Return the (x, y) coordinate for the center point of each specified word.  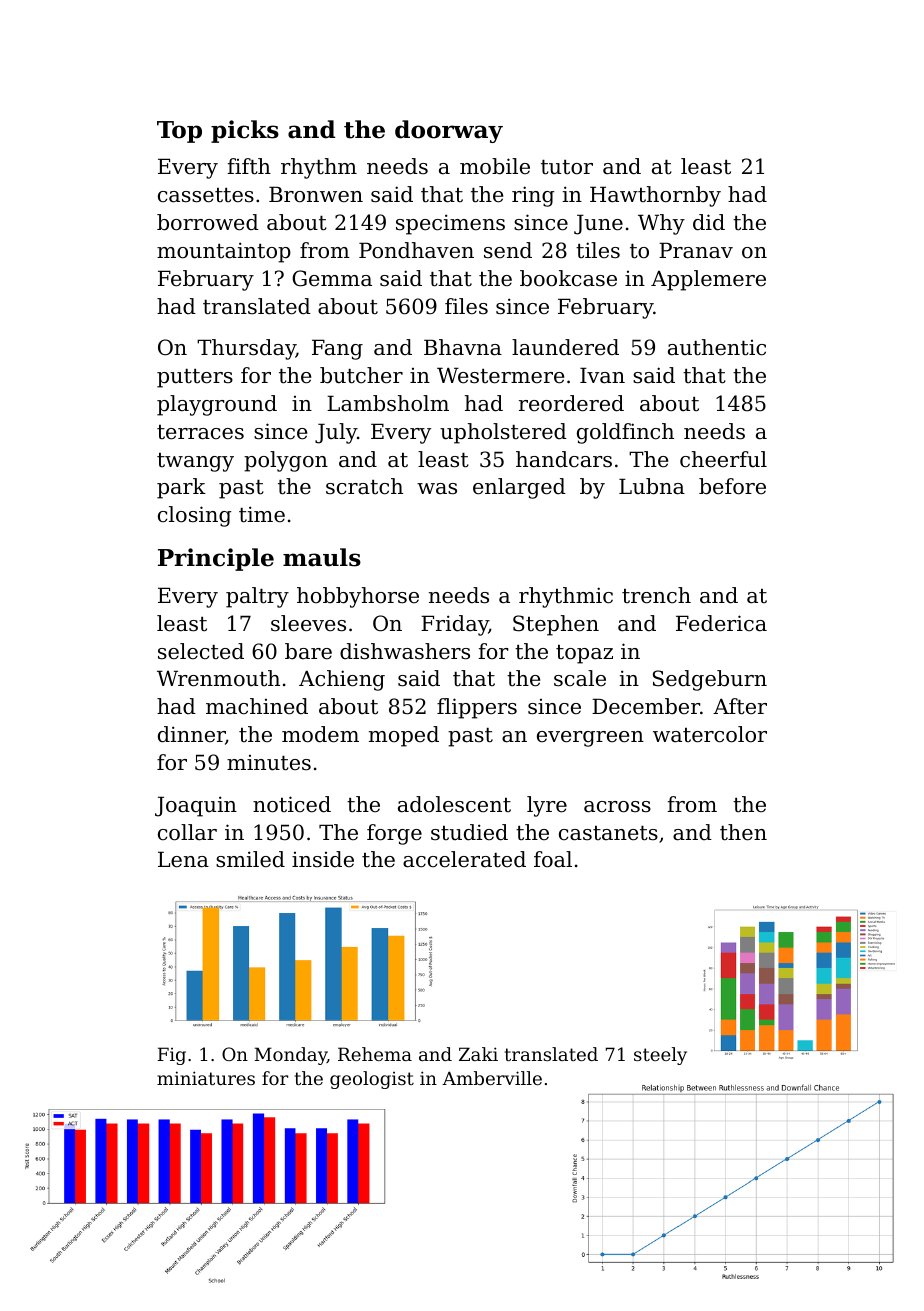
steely (660, 1056)
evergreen (590, 739)
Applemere (708, 280)
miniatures (206, 1078)
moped (404, 736)
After (740, 706)
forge (394, 834)
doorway (449, 131)
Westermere (500, 375)
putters (195, 378)
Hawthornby (655, 196)
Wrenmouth (218, 678)
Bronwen (316, 194)
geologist (372, 1080)
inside (323, 859)
